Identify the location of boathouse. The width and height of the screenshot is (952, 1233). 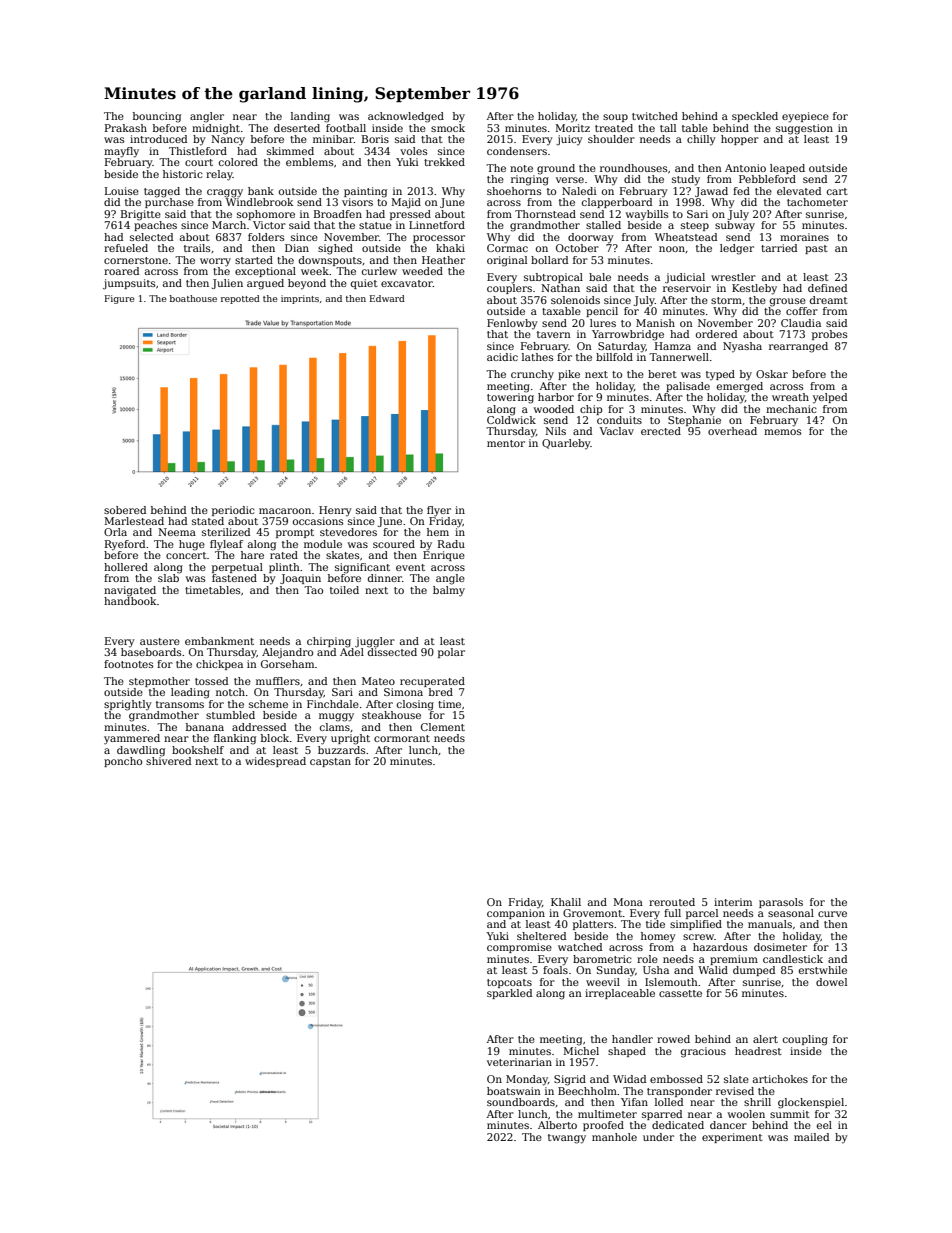
(193, 298).
